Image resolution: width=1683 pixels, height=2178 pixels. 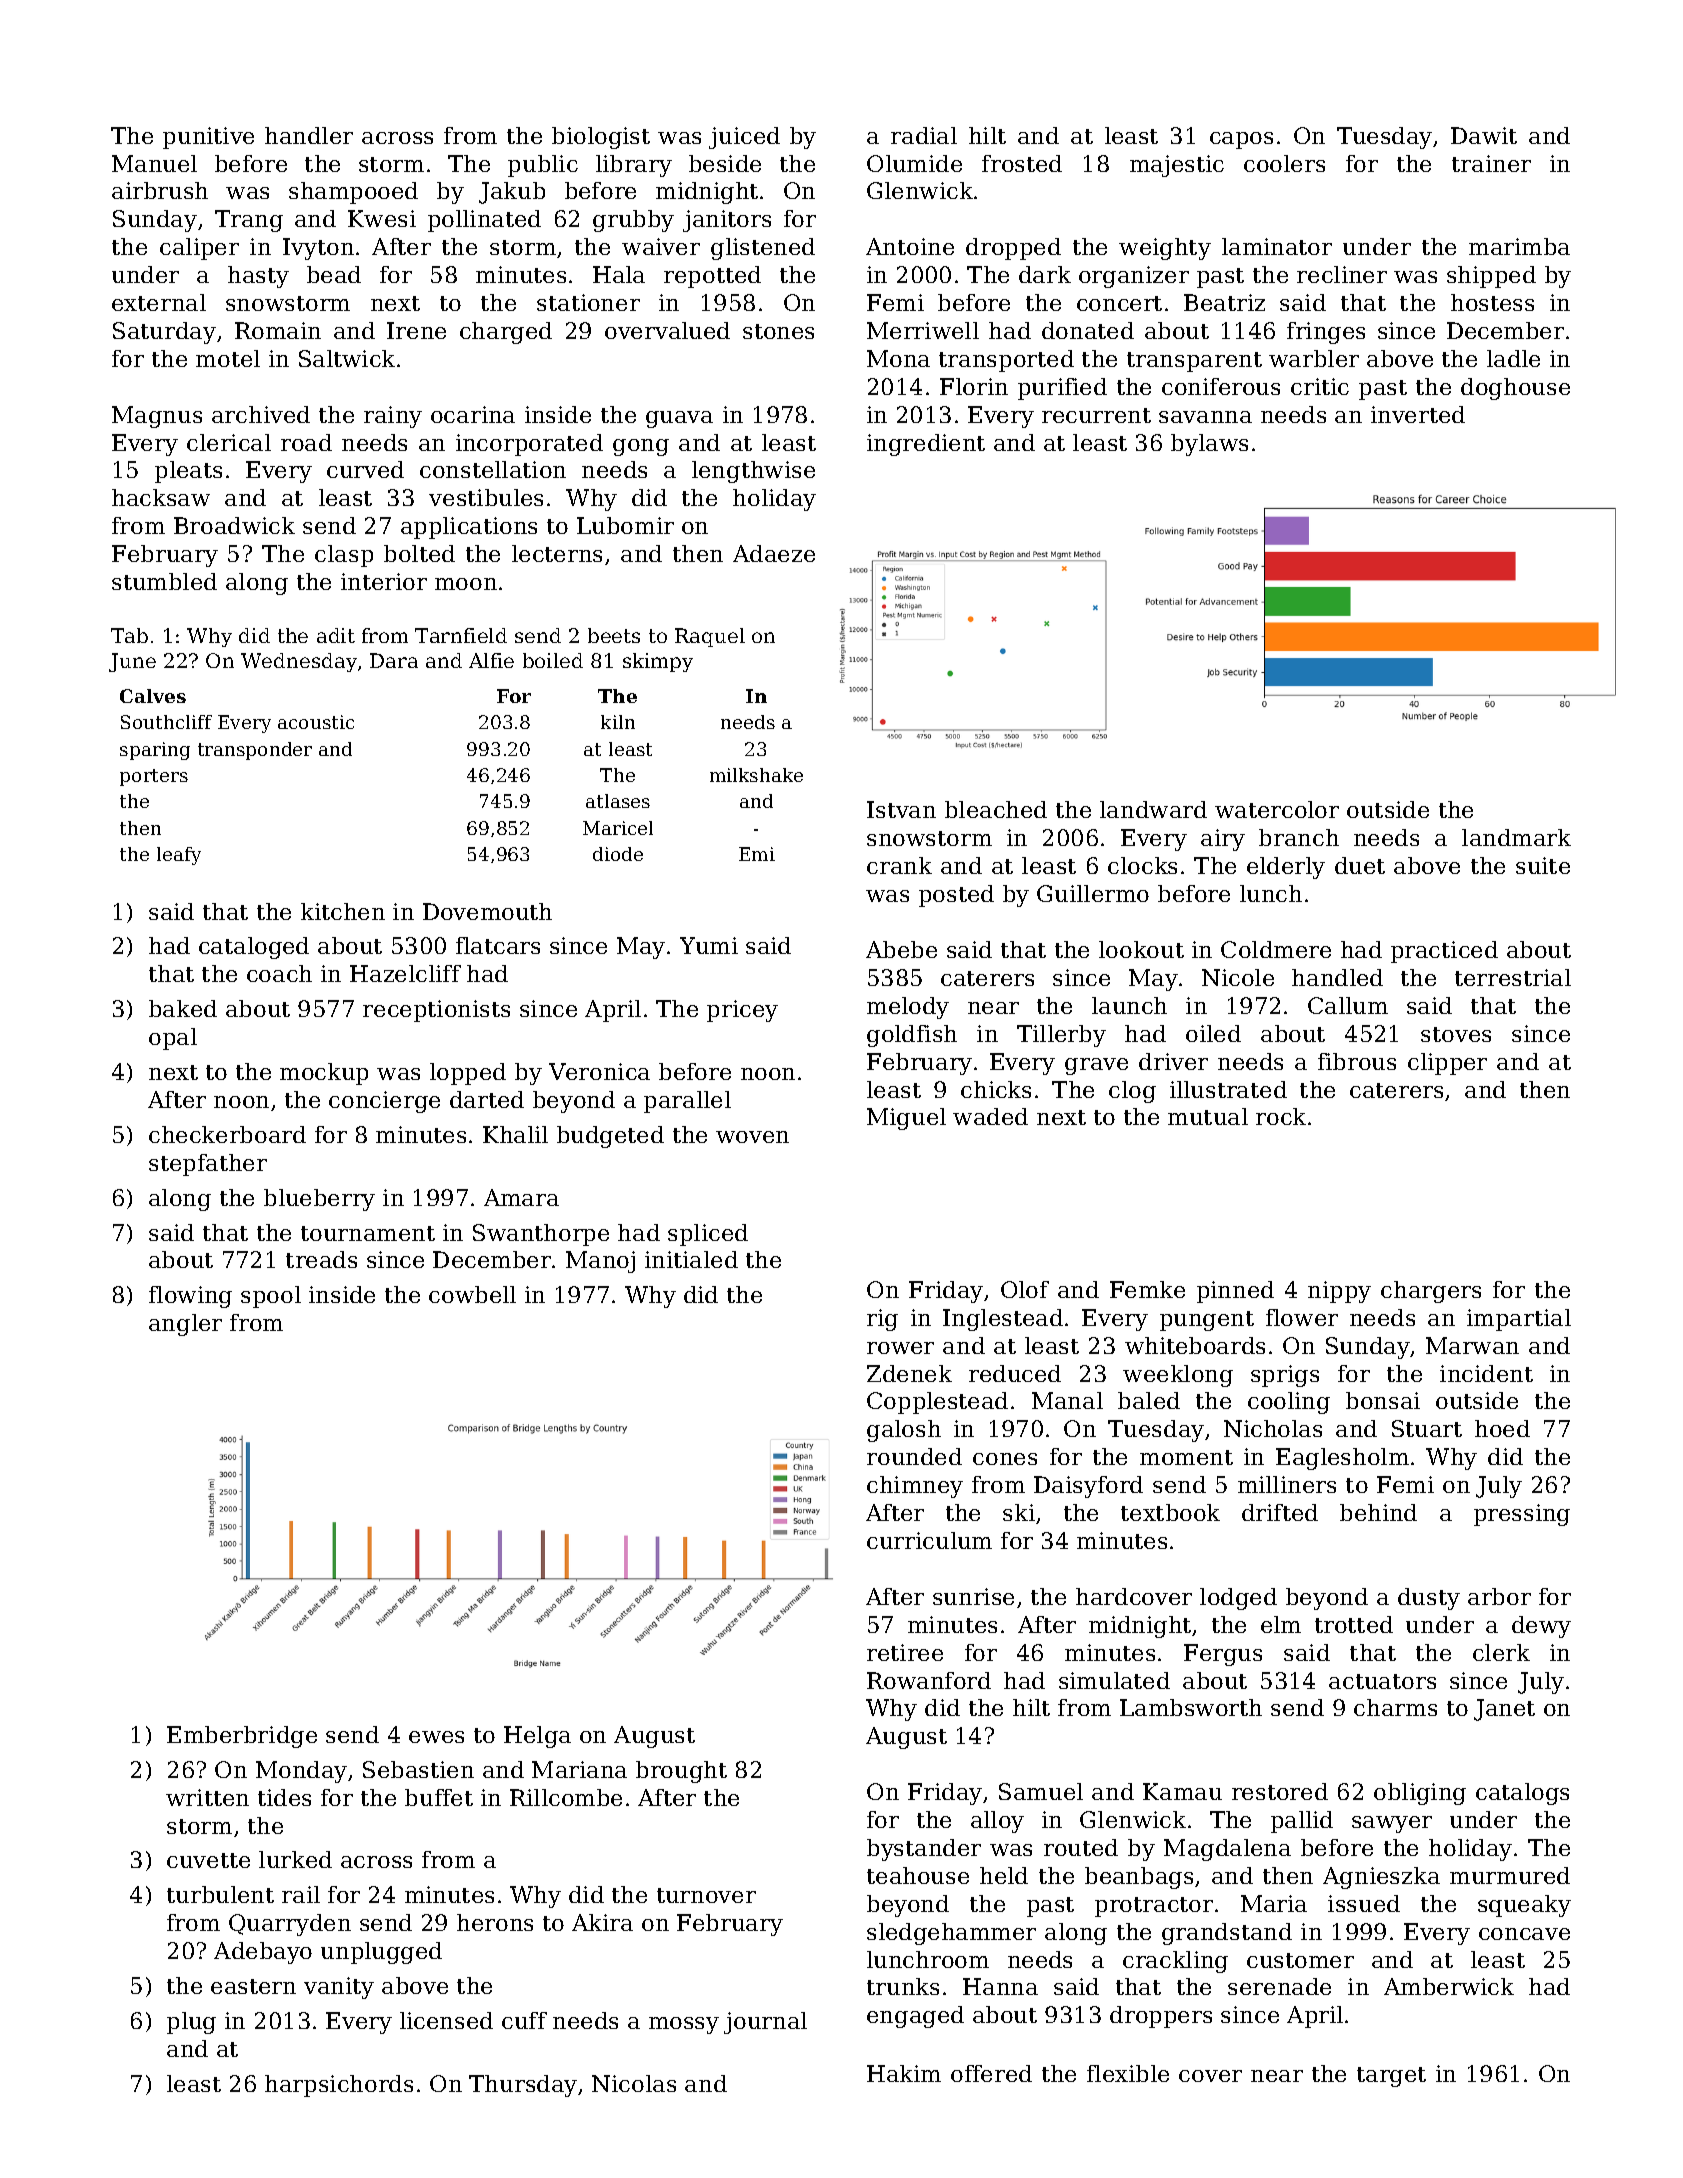 I want to click on glistened, so click(x=763, y=249).
